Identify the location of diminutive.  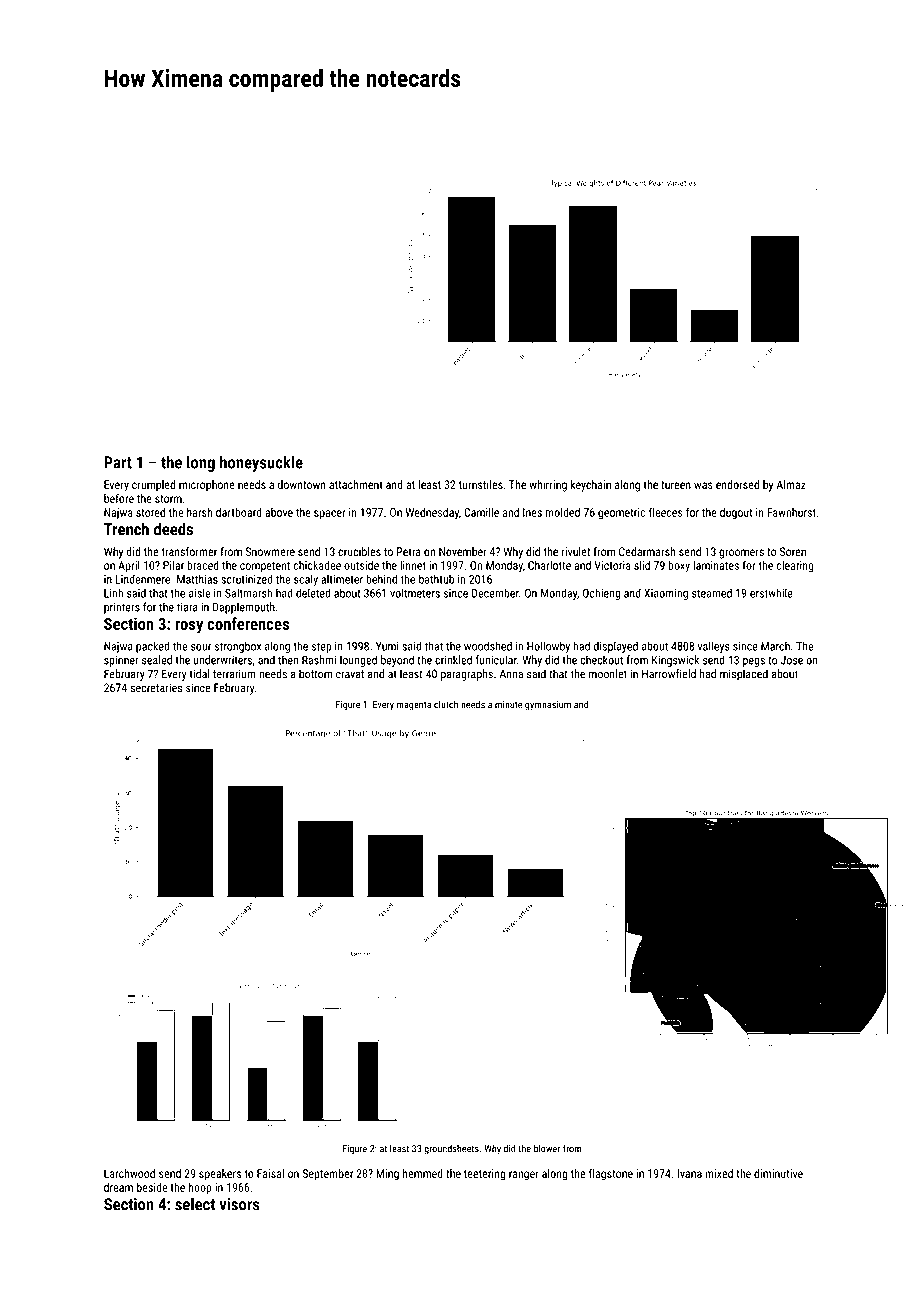
(778, 1173).
